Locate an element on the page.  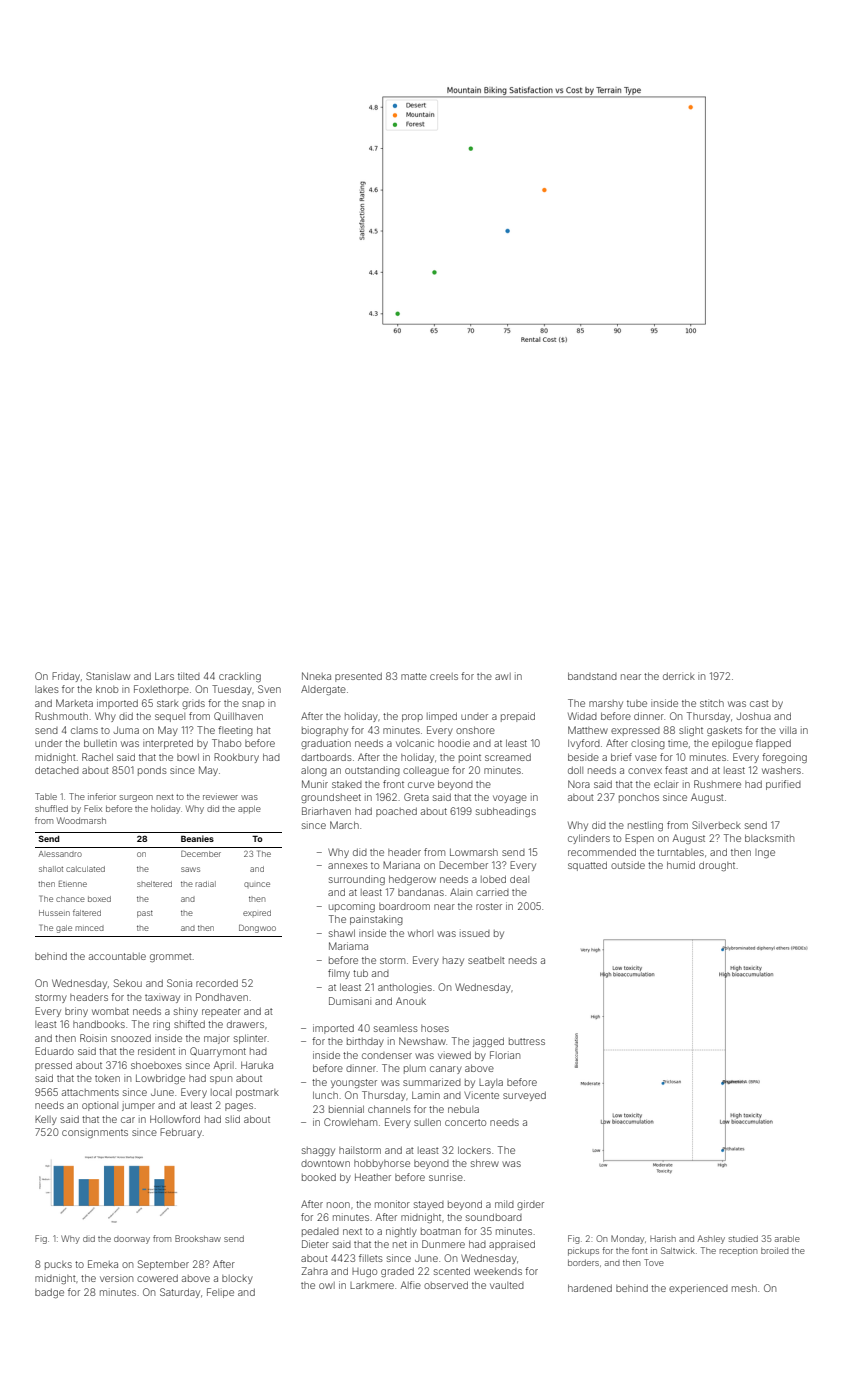
filmy is located at coordinates (339, 974).
